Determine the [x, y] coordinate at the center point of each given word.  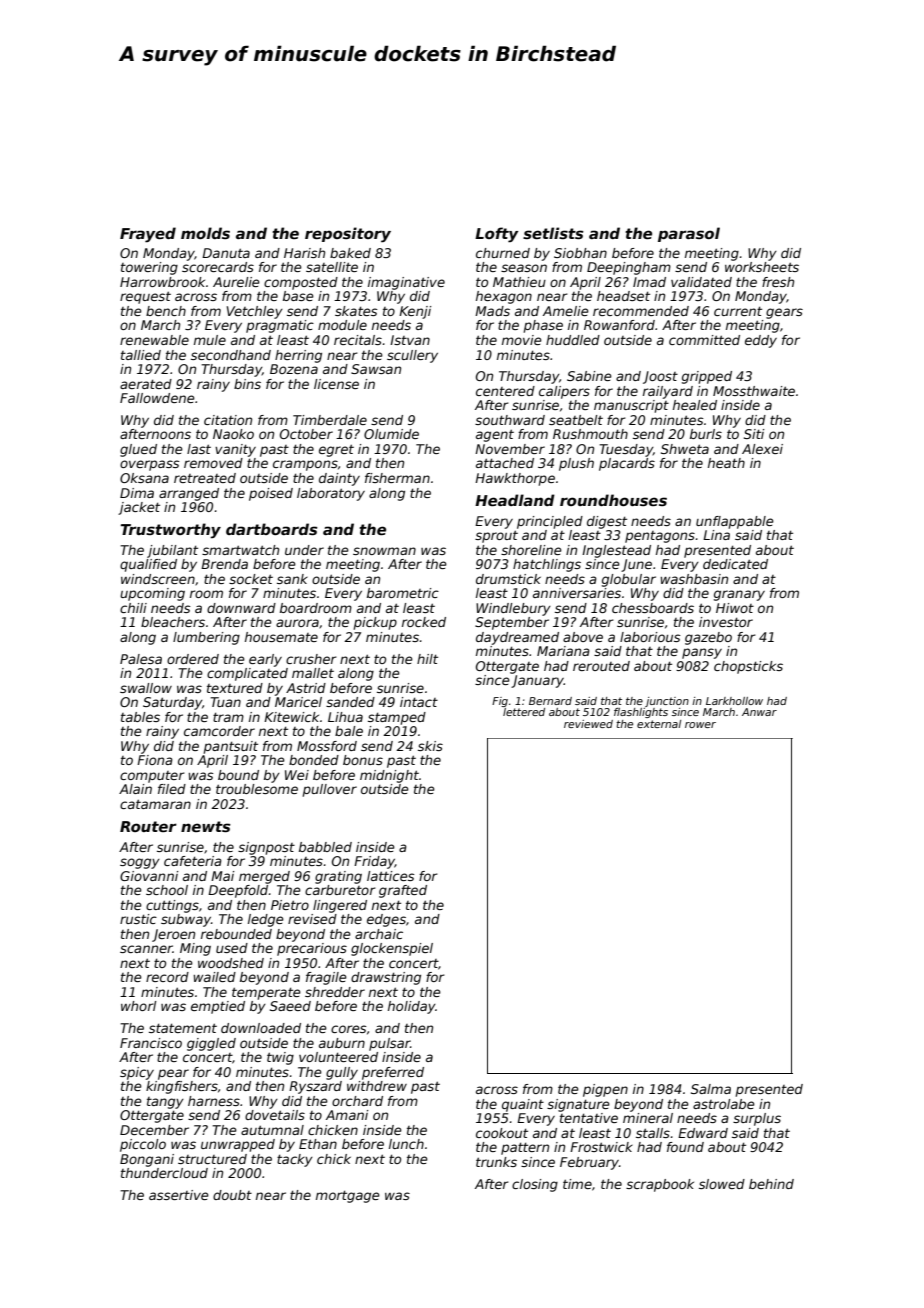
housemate [281, 637]
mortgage [348, 1196]
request [145, 298]
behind [771, 1184]
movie [522, 340]
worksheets [762, 267]
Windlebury [513, 609]
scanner [146, 949]
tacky [295, 1160]
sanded [350, 702]
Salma [711, 1089]
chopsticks [748, 667]
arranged [189, 494]
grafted [403, 891]
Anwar [759, 712]
